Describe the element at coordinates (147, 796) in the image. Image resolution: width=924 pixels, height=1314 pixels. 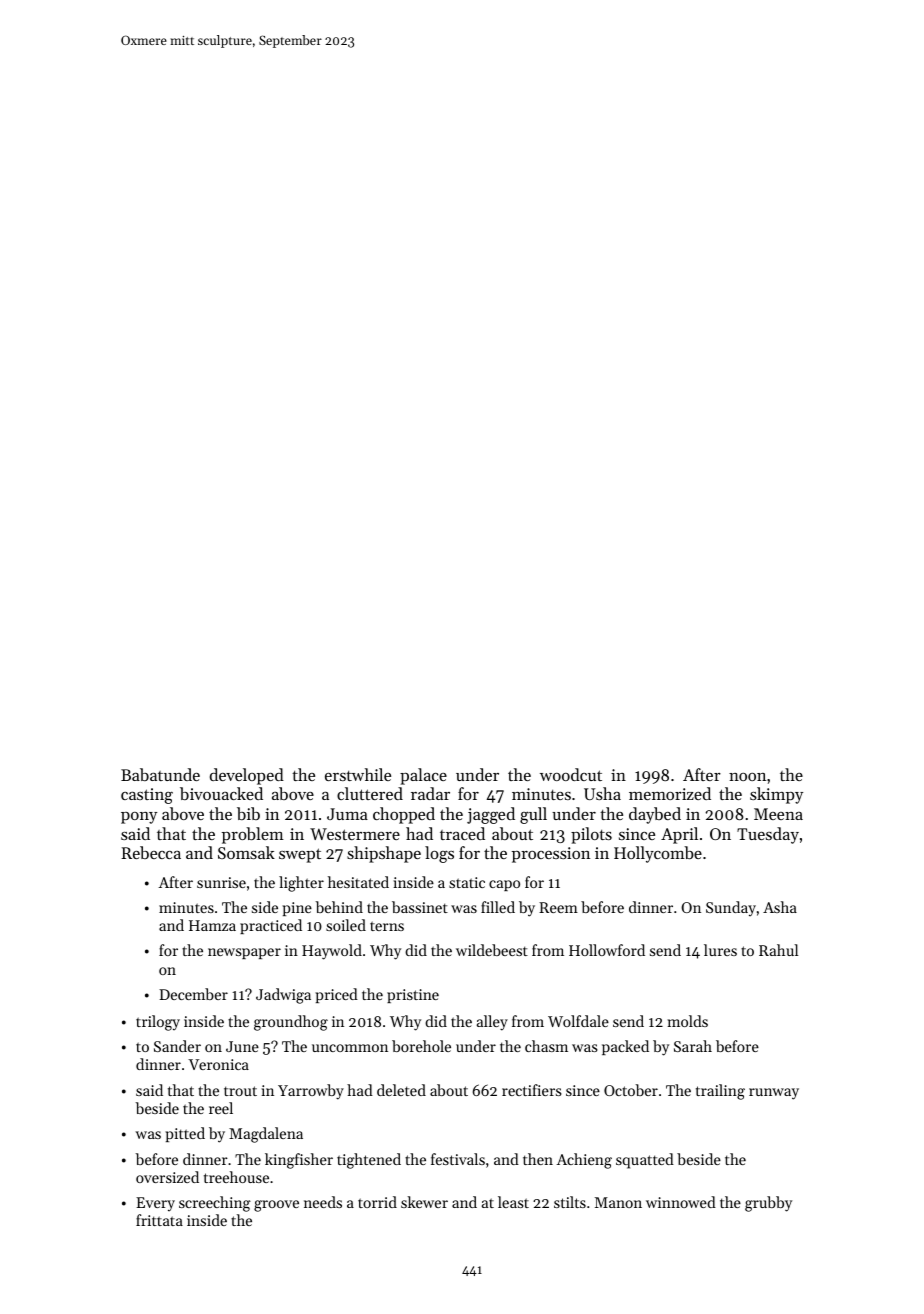
I see `casting` at that location.
